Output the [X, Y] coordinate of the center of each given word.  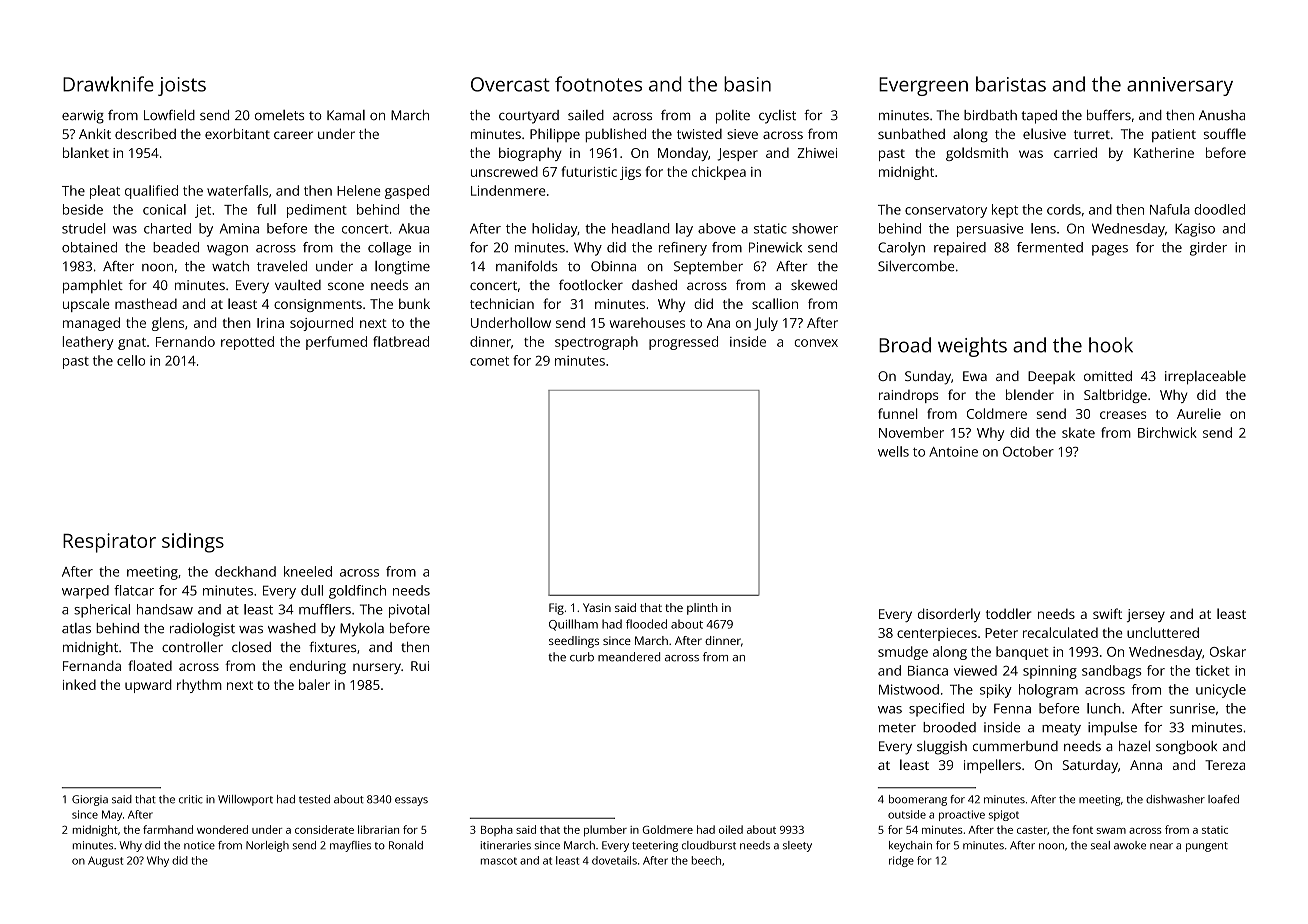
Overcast [510, 84]
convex [816, 343]
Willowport [245, 800]
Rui [420, 666]
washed [292, 628]
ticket [1212, 670]
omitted [1108, 376]
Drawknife [108, 84]
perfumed [336, 343]
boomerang [918, 800]
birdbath [990, 115]
